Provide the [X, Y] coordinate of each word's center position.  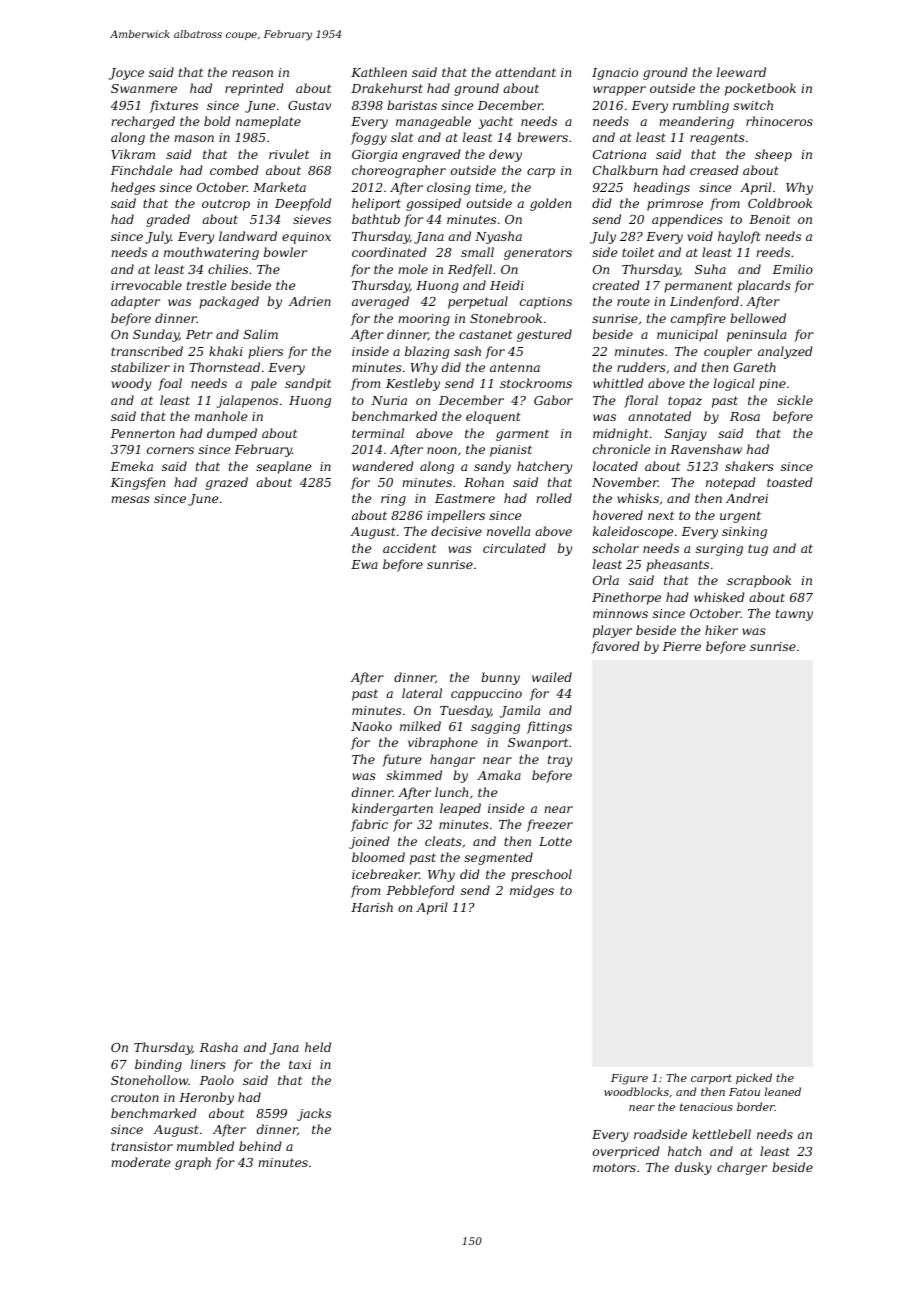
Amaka [499, 775]
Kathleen [379, 72]
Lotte [555, 841]
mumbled [205, 1146]
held [318, 1047]
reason [252, 73]
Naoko [371, 726]
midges [532, 891]
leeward [741, 72]
